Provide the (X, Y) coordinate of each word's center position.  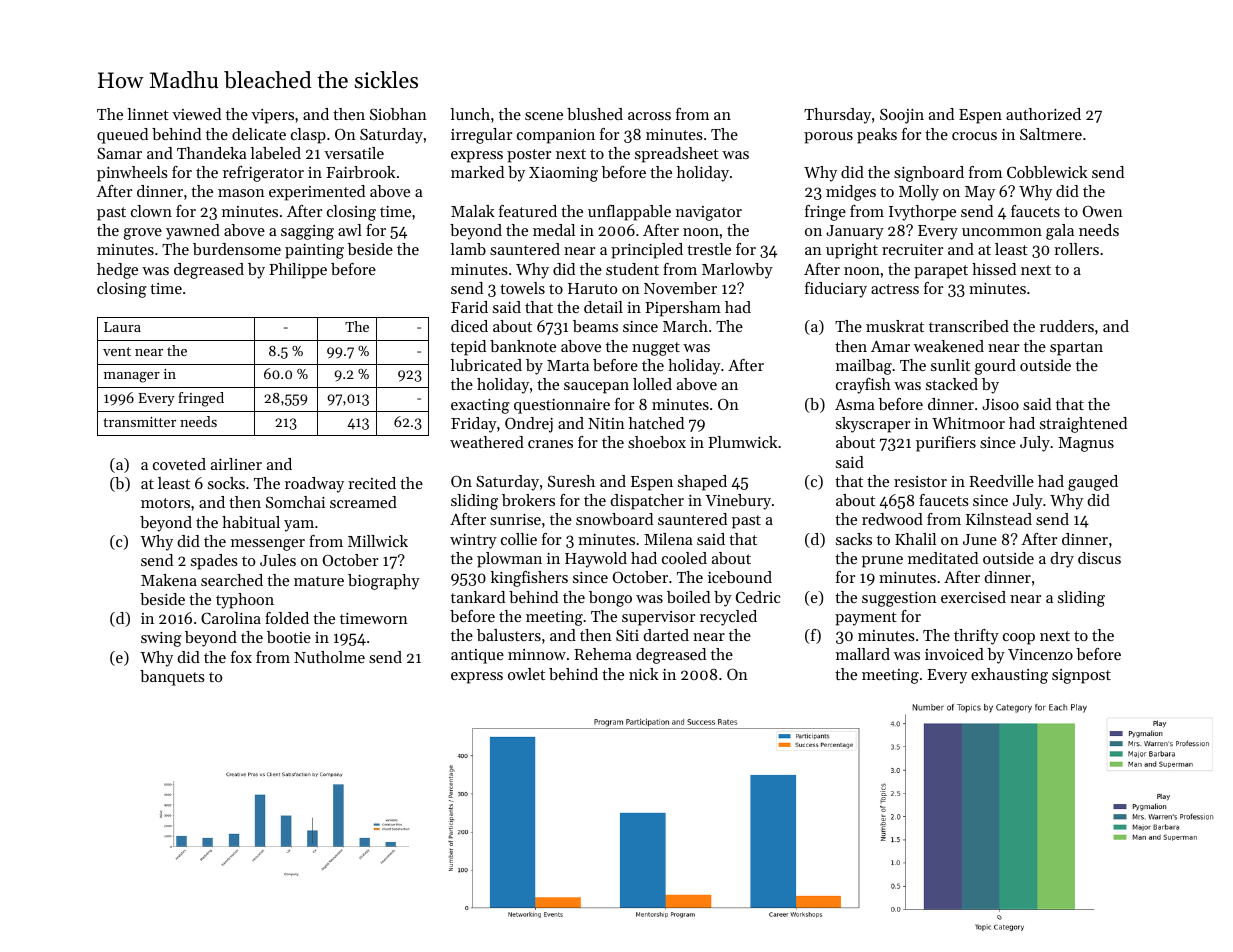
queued (122, 136)
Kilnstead (999, 519)
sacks (854, 539)
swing (161, 639)
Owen (1103, 211)
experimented (317, 193)
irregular (481, 136)
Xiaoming (563, 174)
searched (232, 580)
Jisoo (1000, 404)
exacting (480, 406)
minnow (537, 654)
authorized (1043, 114)
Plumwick (743, 442)
